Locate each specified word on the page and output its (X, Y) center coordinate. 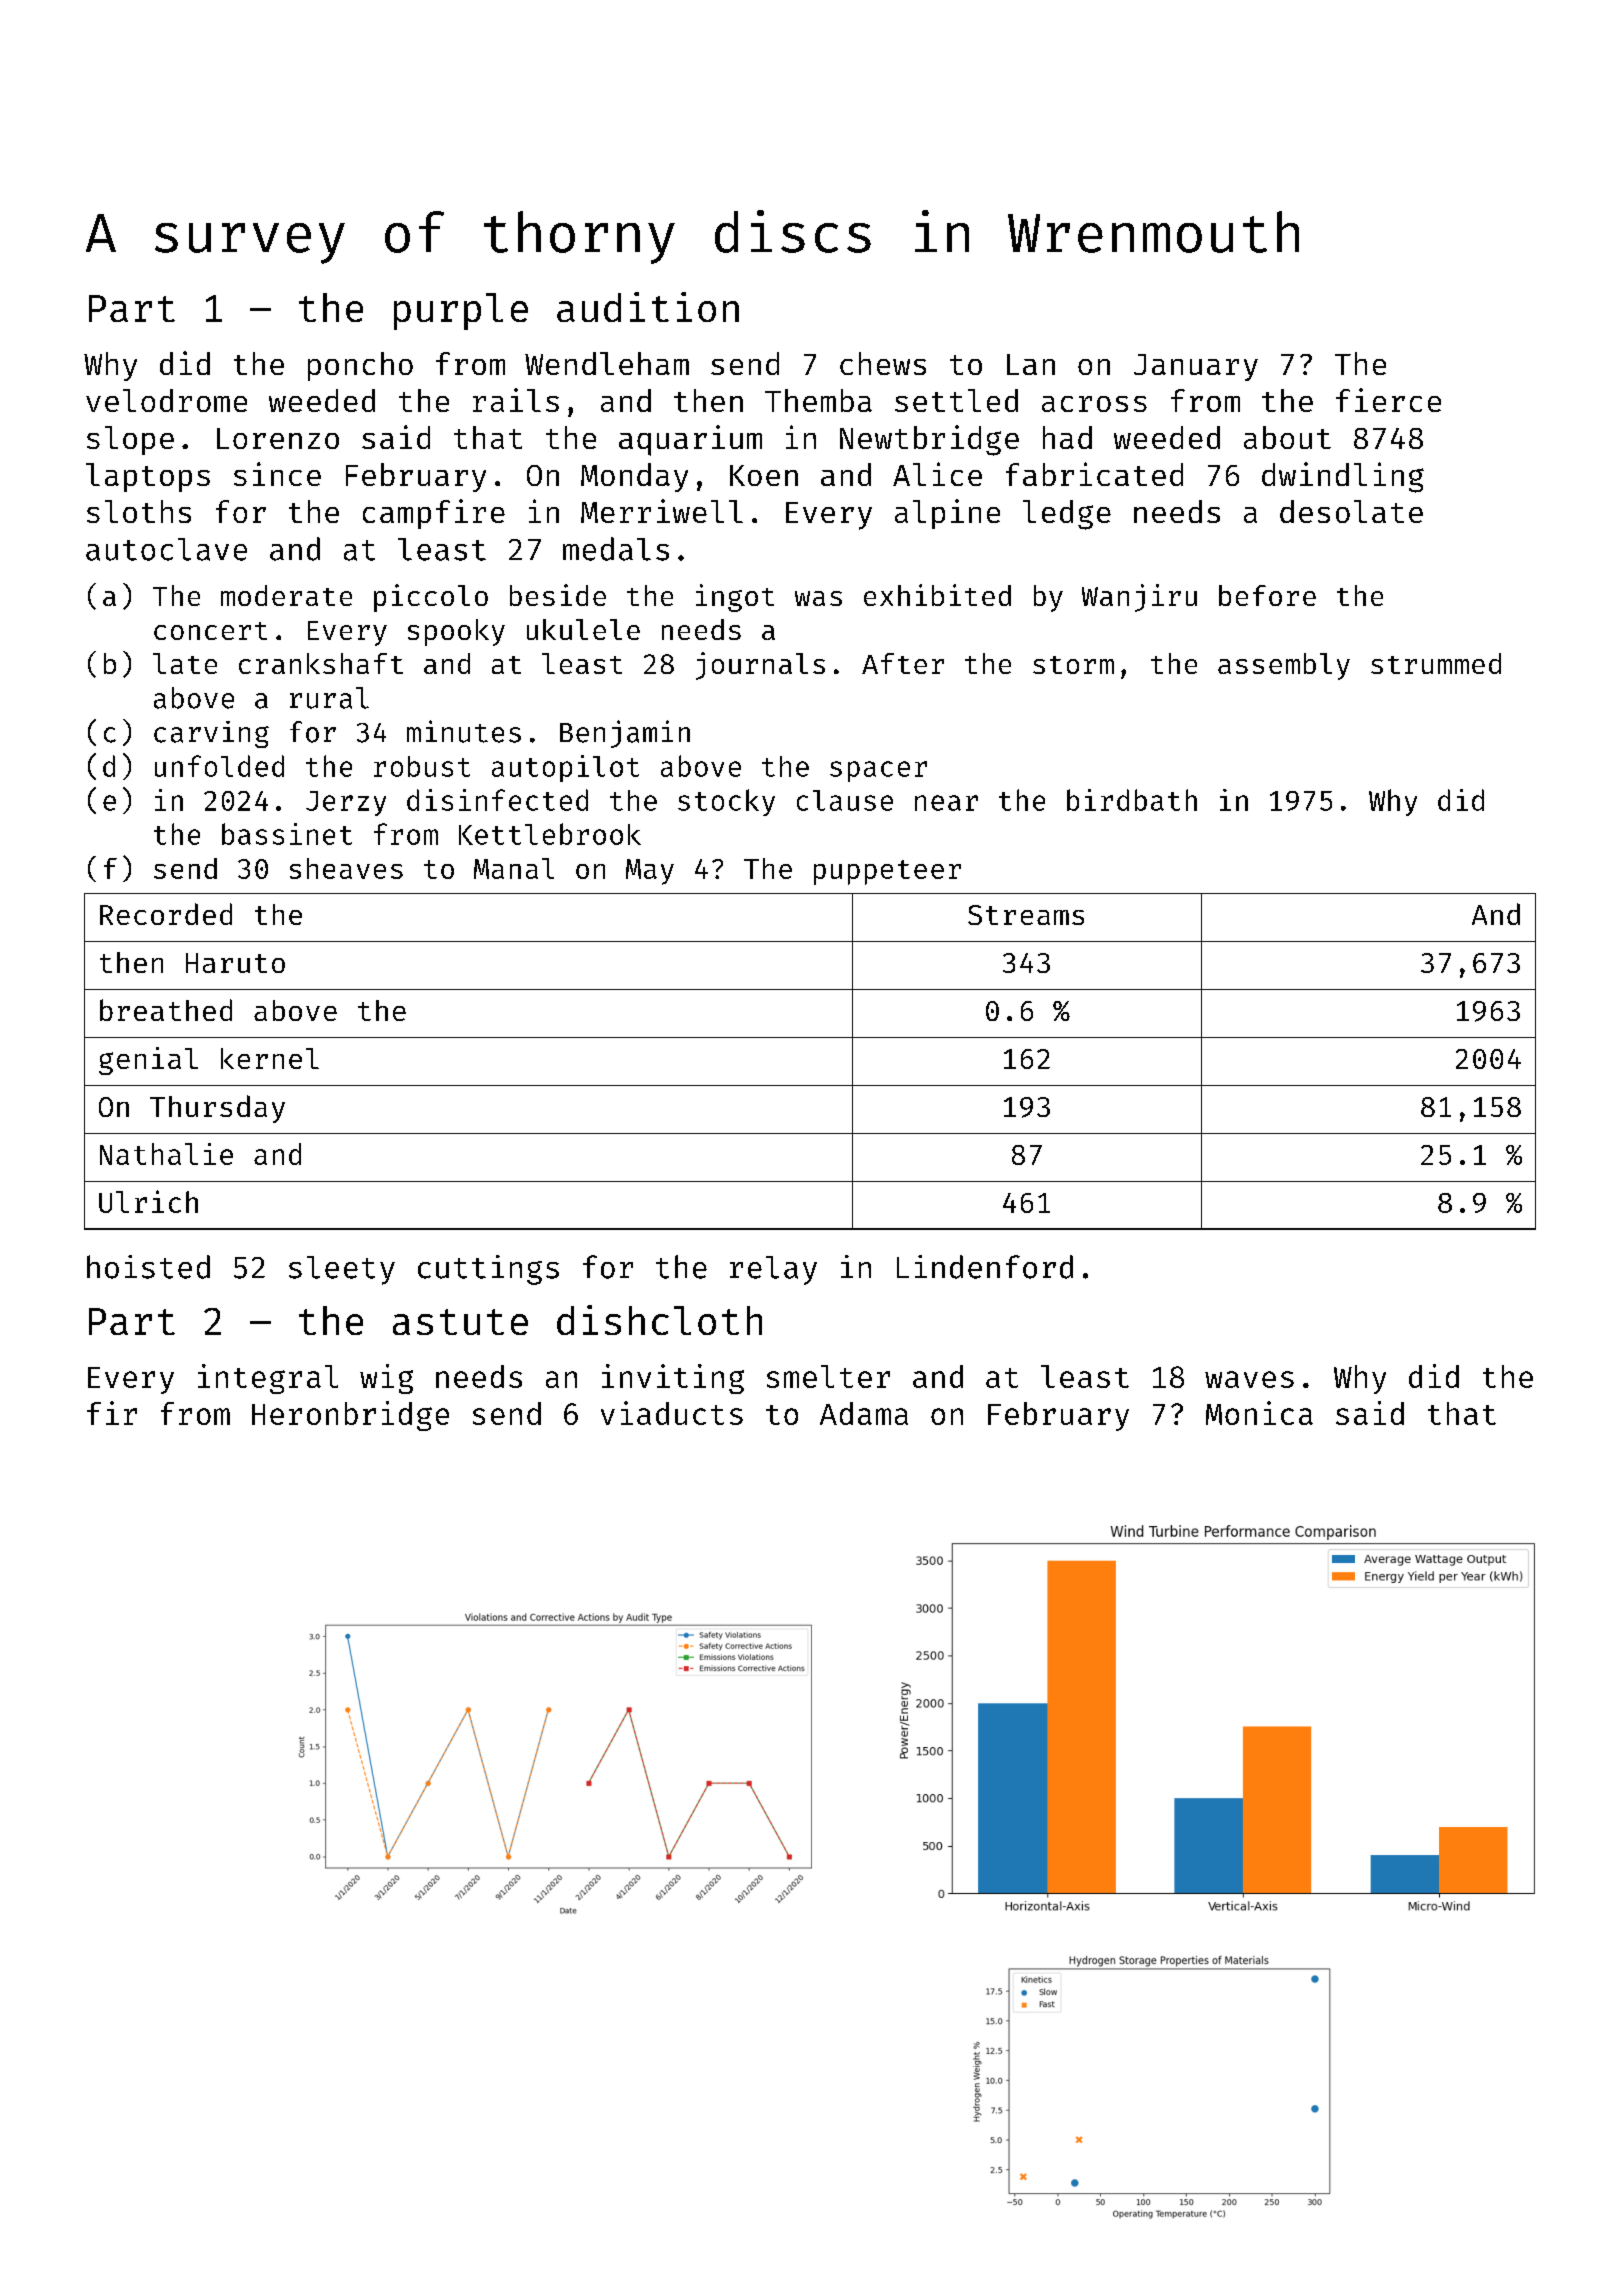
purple (461, 311)
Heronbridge (350, 1416)
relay (773, 1270)
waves (1249, 1379)
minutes (464, 731)
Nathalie (166, 1154)
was (818, 598)
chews (883, 363)
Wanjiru (1139, 598)
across (1094, 404)
